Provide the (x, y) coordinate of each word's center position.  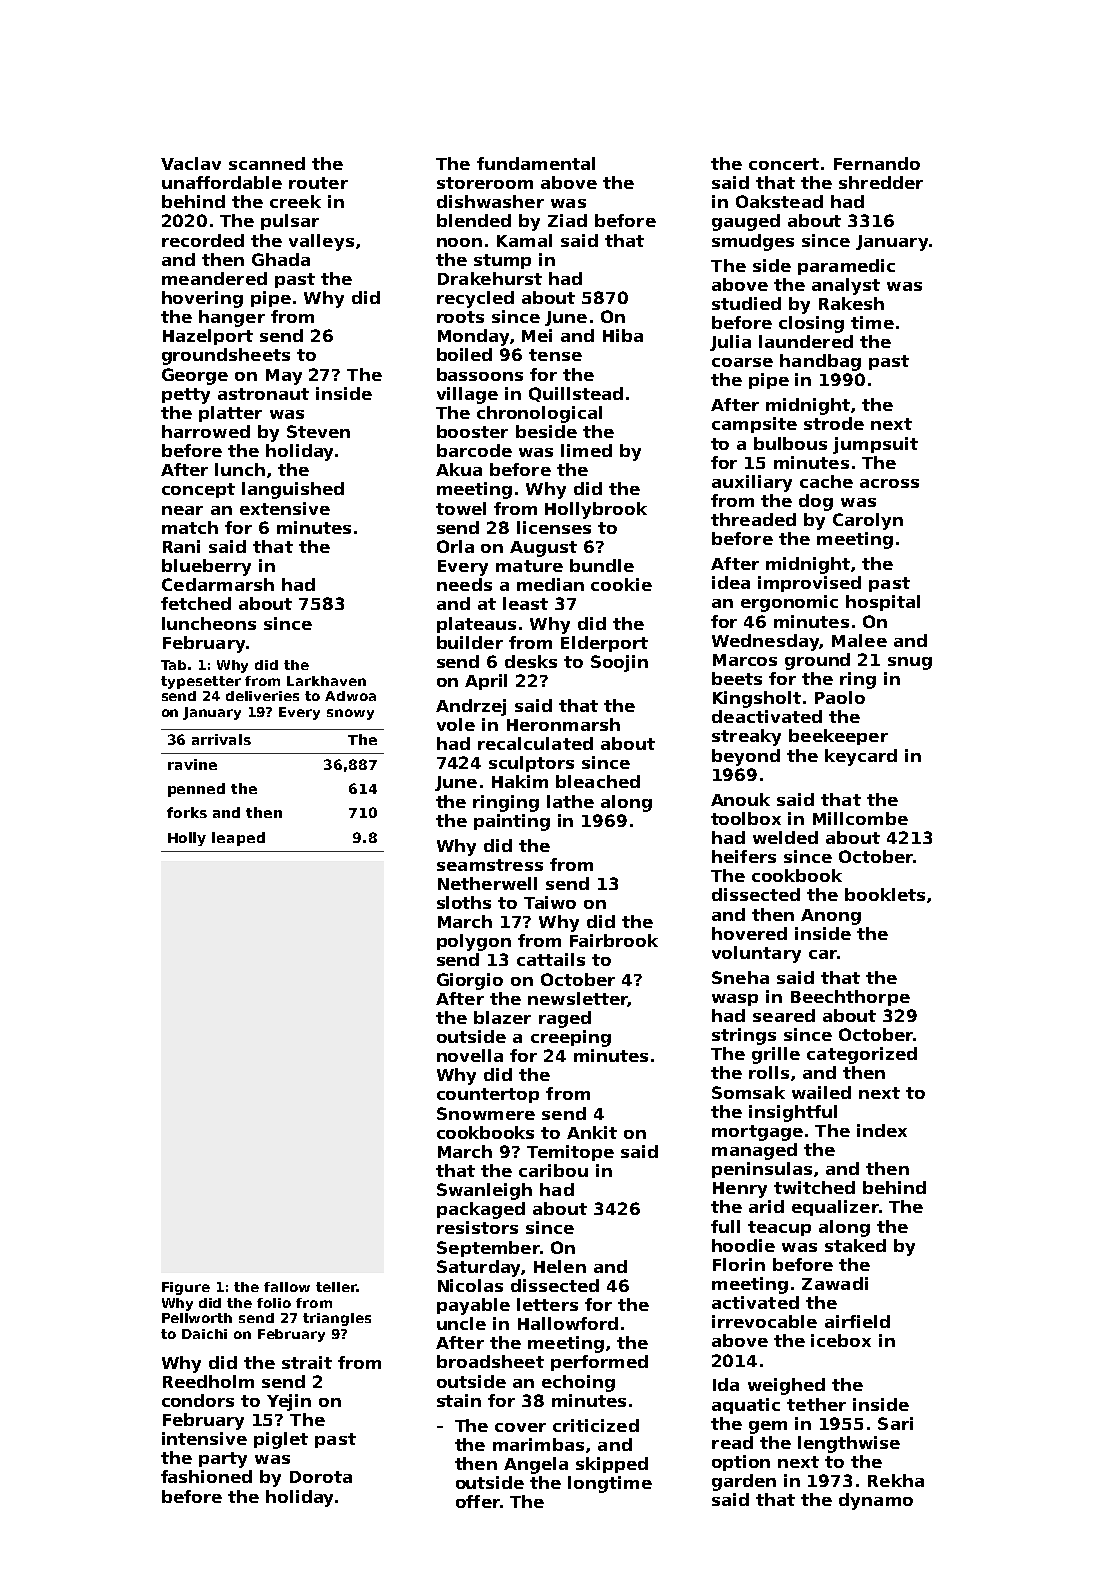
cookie (621, 584)
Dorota (321, 1477)
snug (910, 663)
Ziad (567, 220)
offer (478, 1501)
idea (731, 582)
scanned (267, 163)
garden (744, 1482)
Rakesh (851, 303)
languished (293, 490)
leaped (238, 839)
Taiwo (550, 902)
